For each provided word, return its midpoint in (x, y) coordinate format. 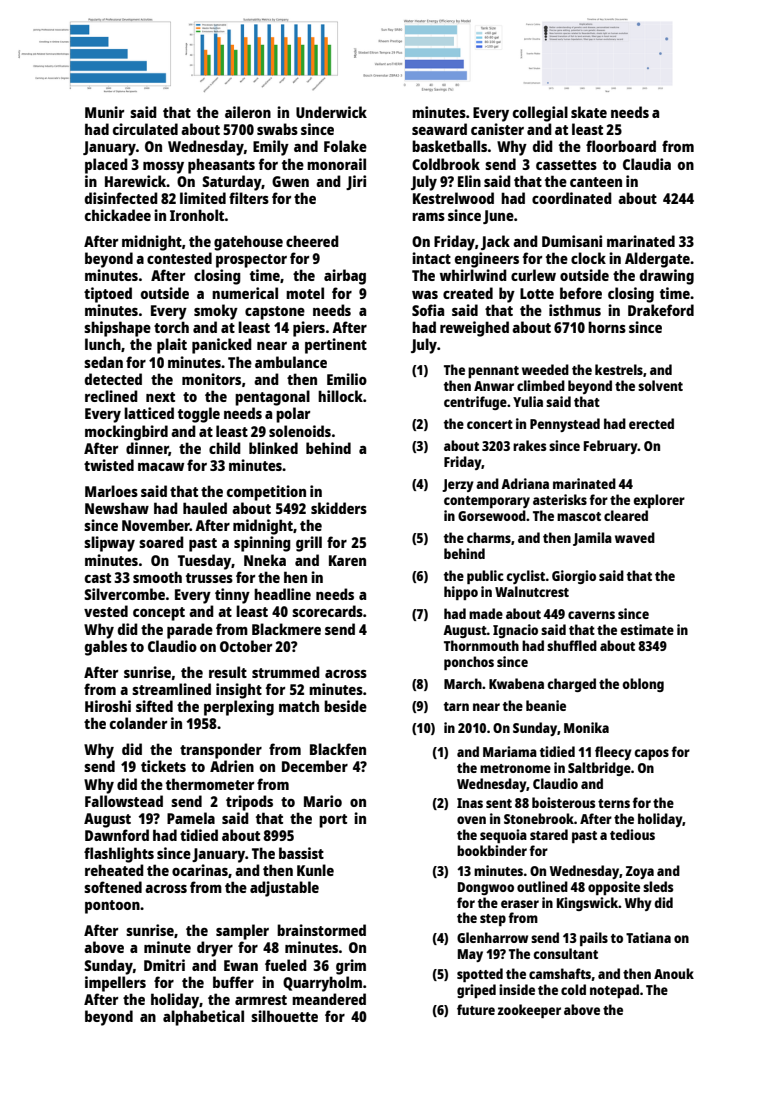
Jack (495, 242)
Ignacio (515, 631)
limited (203, 198)
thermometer (210, 784)
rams (428, 217)
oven (471, 820)
